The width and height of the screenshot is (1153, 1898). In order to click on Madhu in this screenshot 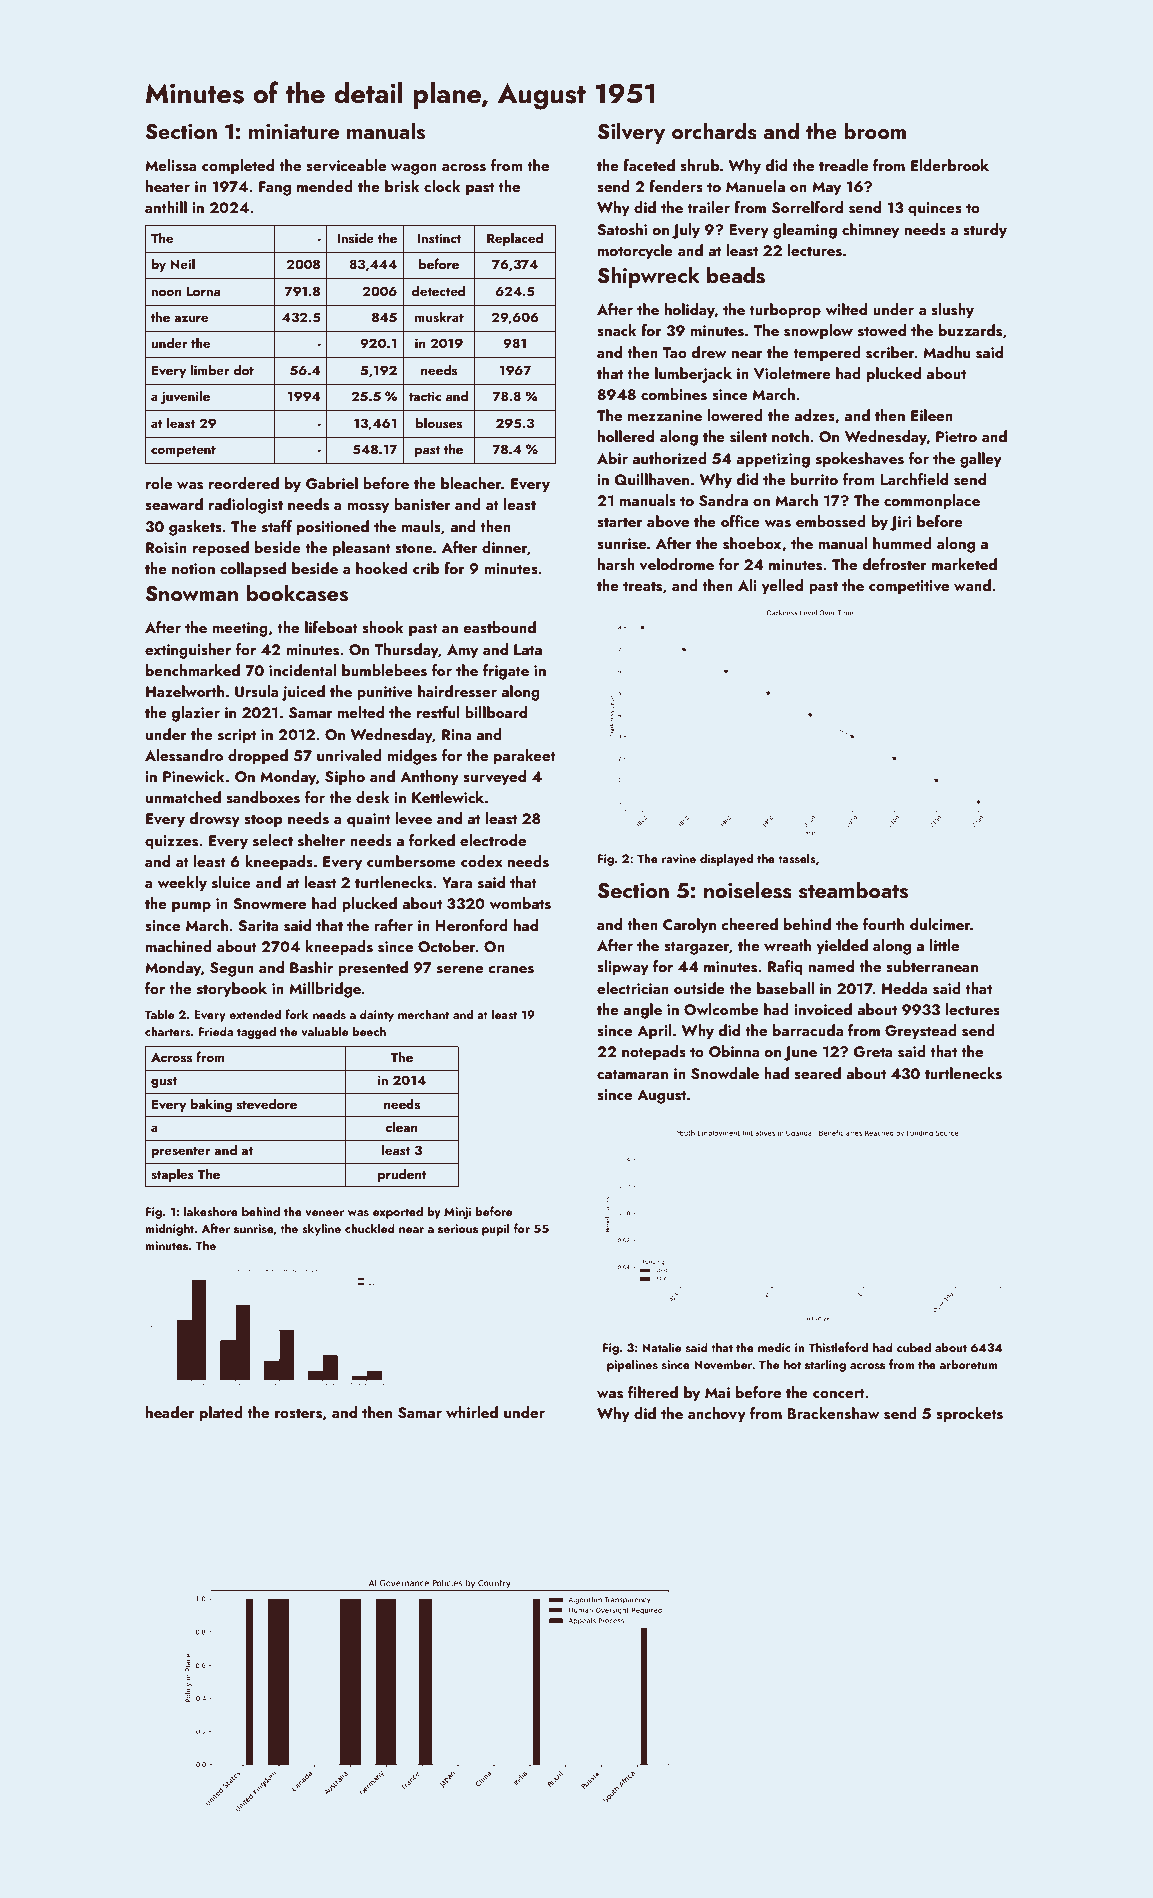, I will do `click(946, 352)`.
